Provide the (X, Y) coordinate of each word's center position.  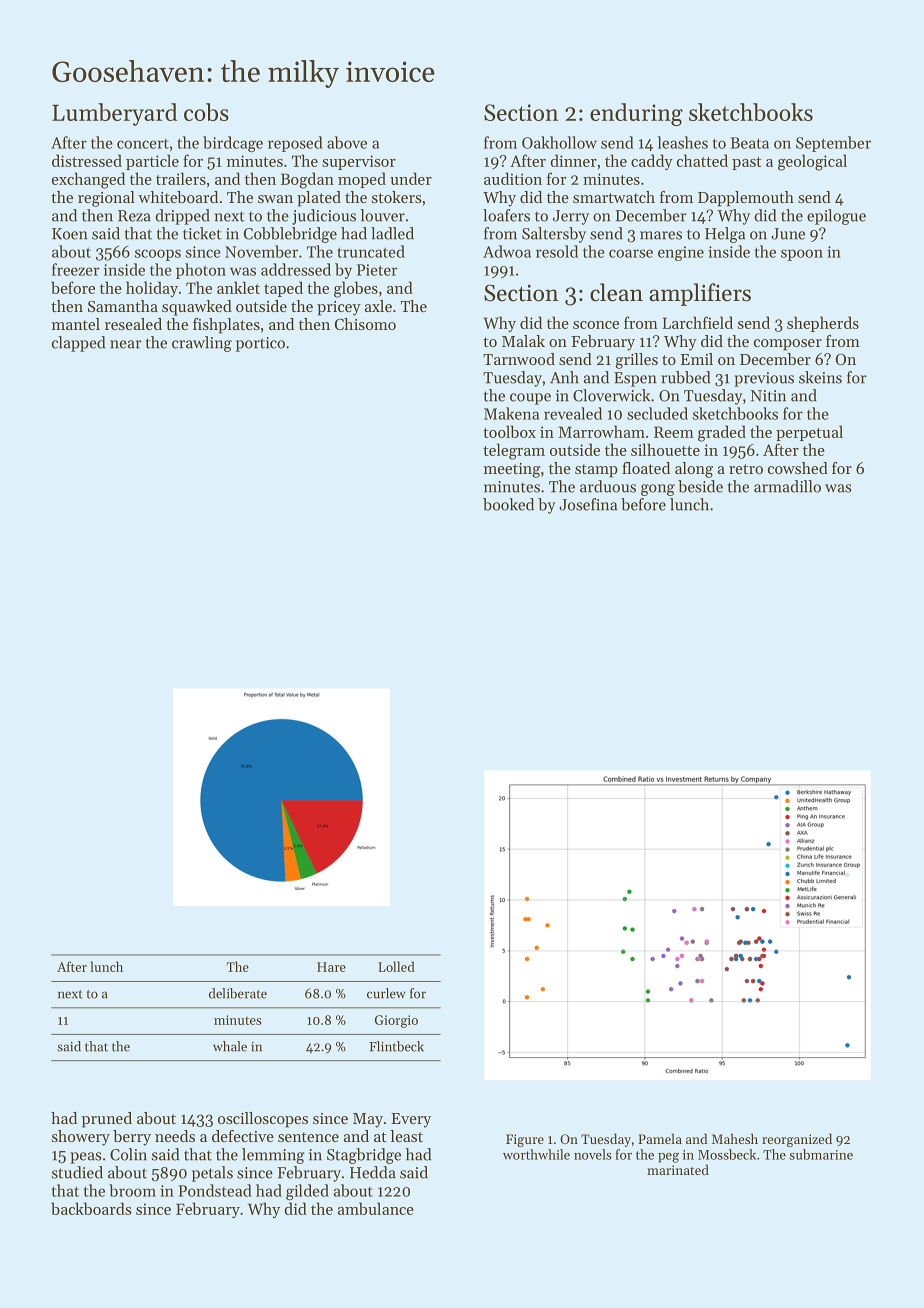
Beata (749, 143)
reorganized (797, 1140)
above (347, 142)
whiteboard (178, 197)
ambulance (376, 1208)
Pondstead (215, 1190)
